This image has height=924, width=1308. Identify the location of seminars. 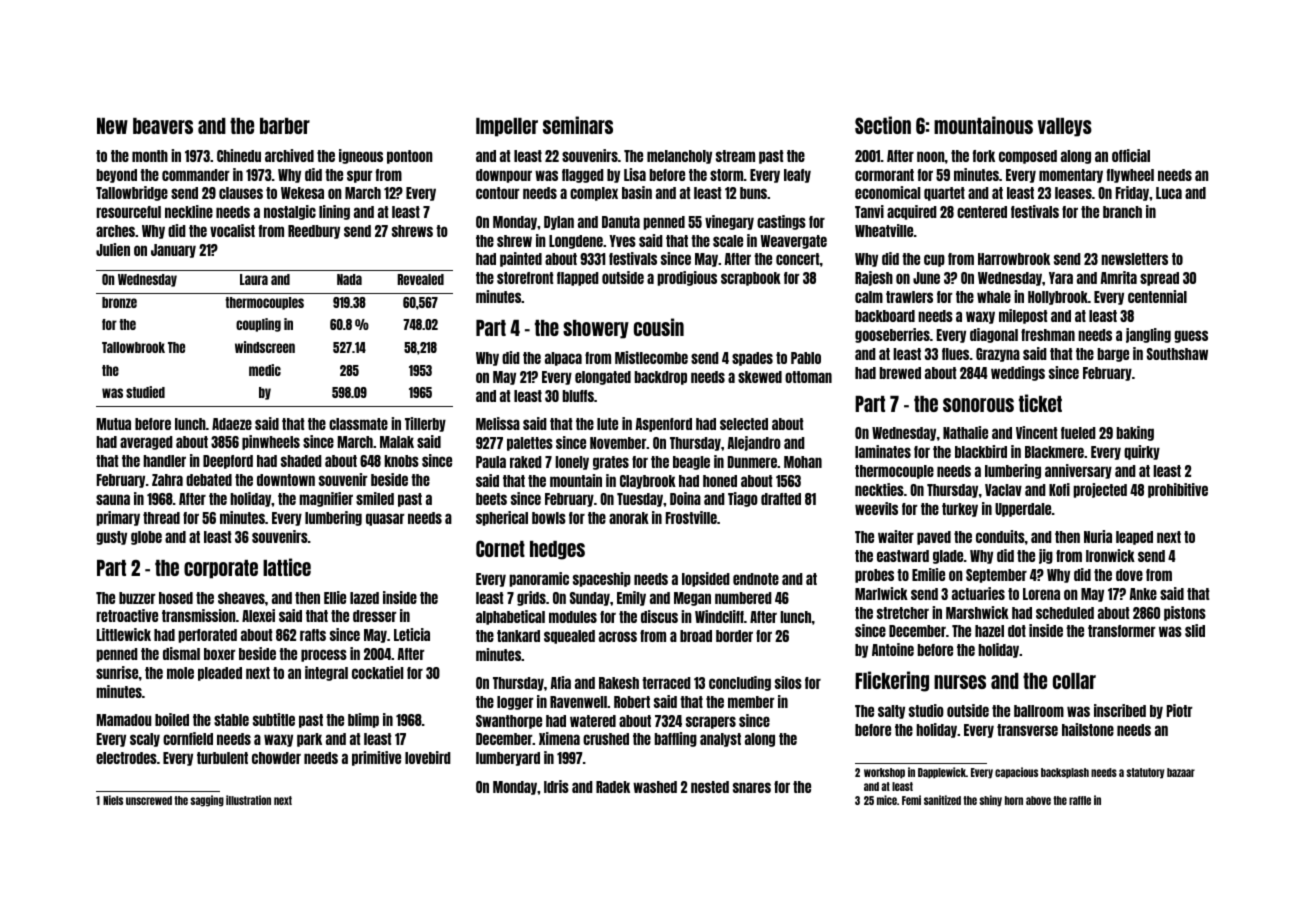
(578, 125).
